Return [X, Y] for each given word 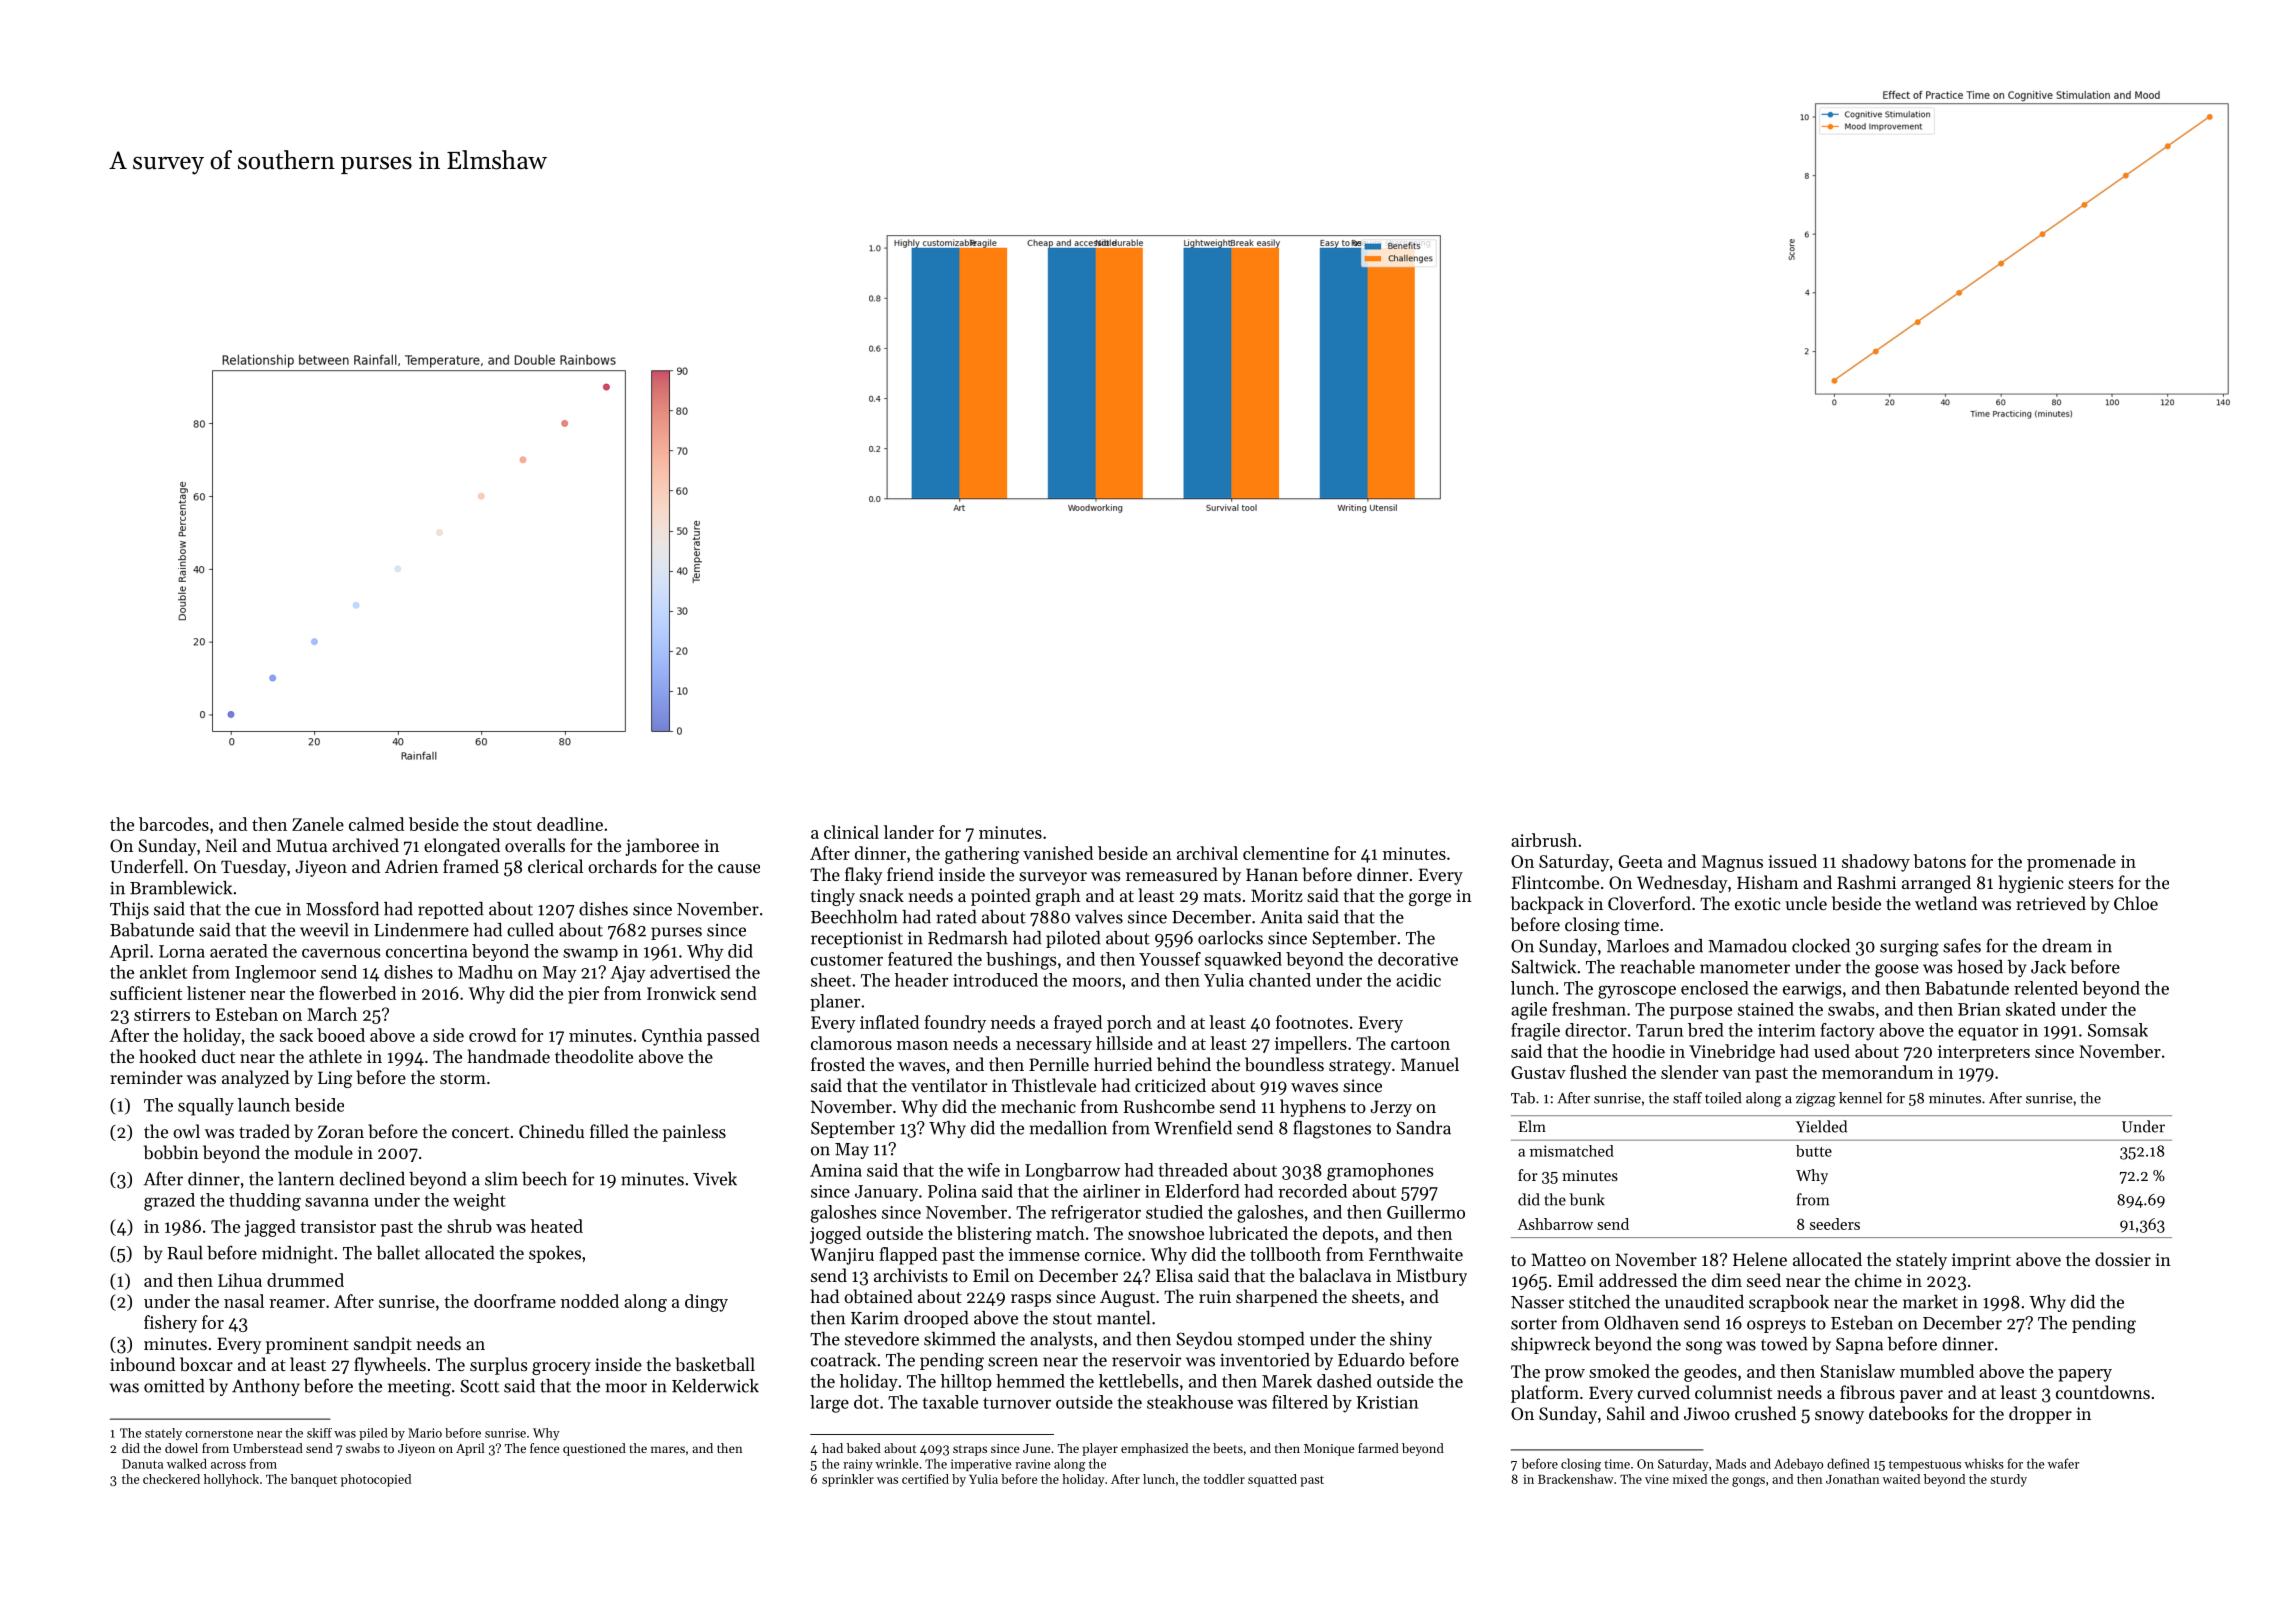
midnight [297, 1255]
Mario [425, 1433]
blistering [994, 1235]
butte [1814, 1151]
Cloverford [1649, 903]
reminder [146, 1077]
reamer [297, 1303]
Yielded [1821, 1126]
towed [1784, 1344]
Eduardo [1371, 1360]
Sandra [1423, 1128]
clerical [555, 866]
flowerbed [357, 993]
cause [739, 868]
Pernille [1059, 1064]
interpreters [1984, 1053]
